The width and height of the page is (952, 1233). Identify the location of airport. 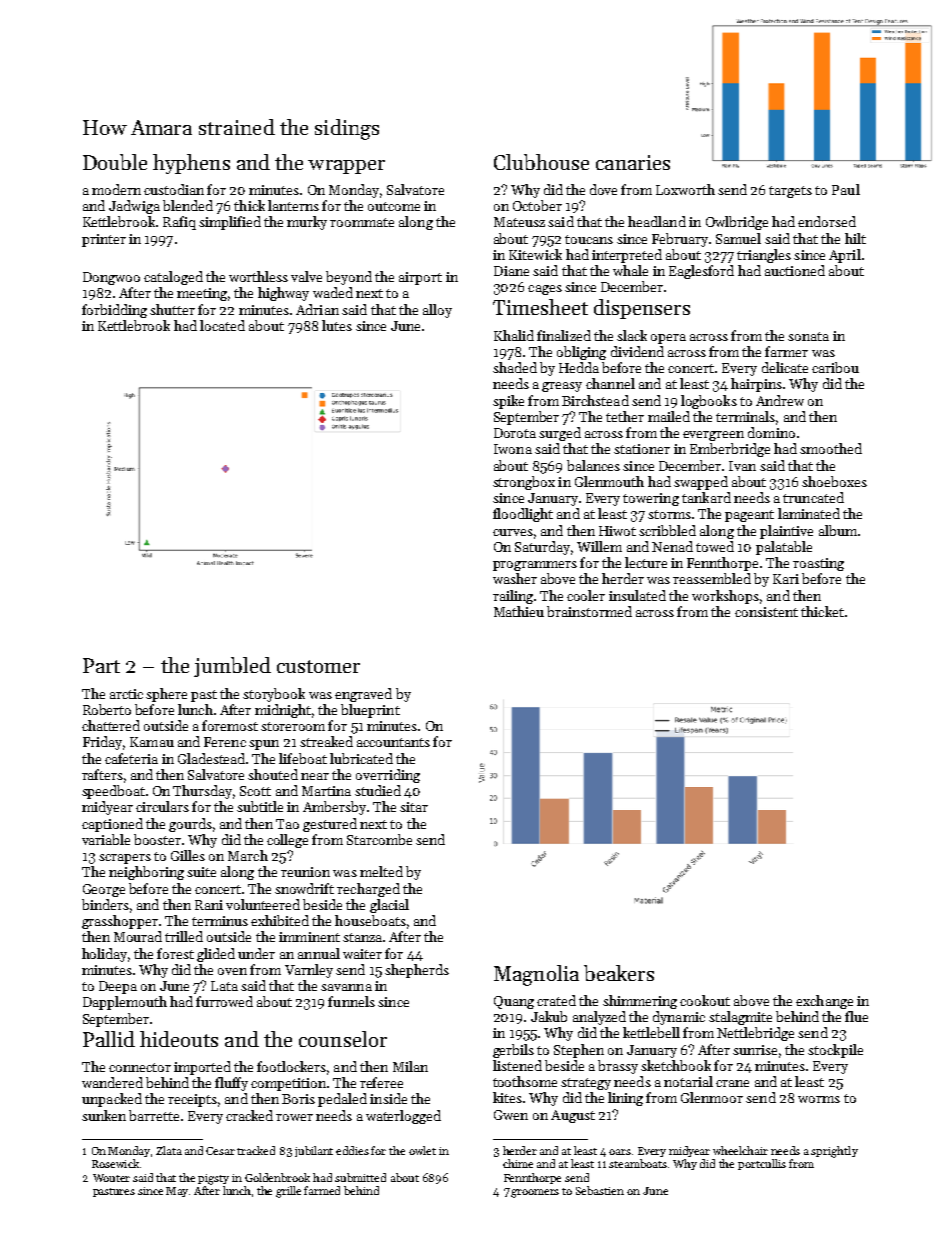
(420, 278).
